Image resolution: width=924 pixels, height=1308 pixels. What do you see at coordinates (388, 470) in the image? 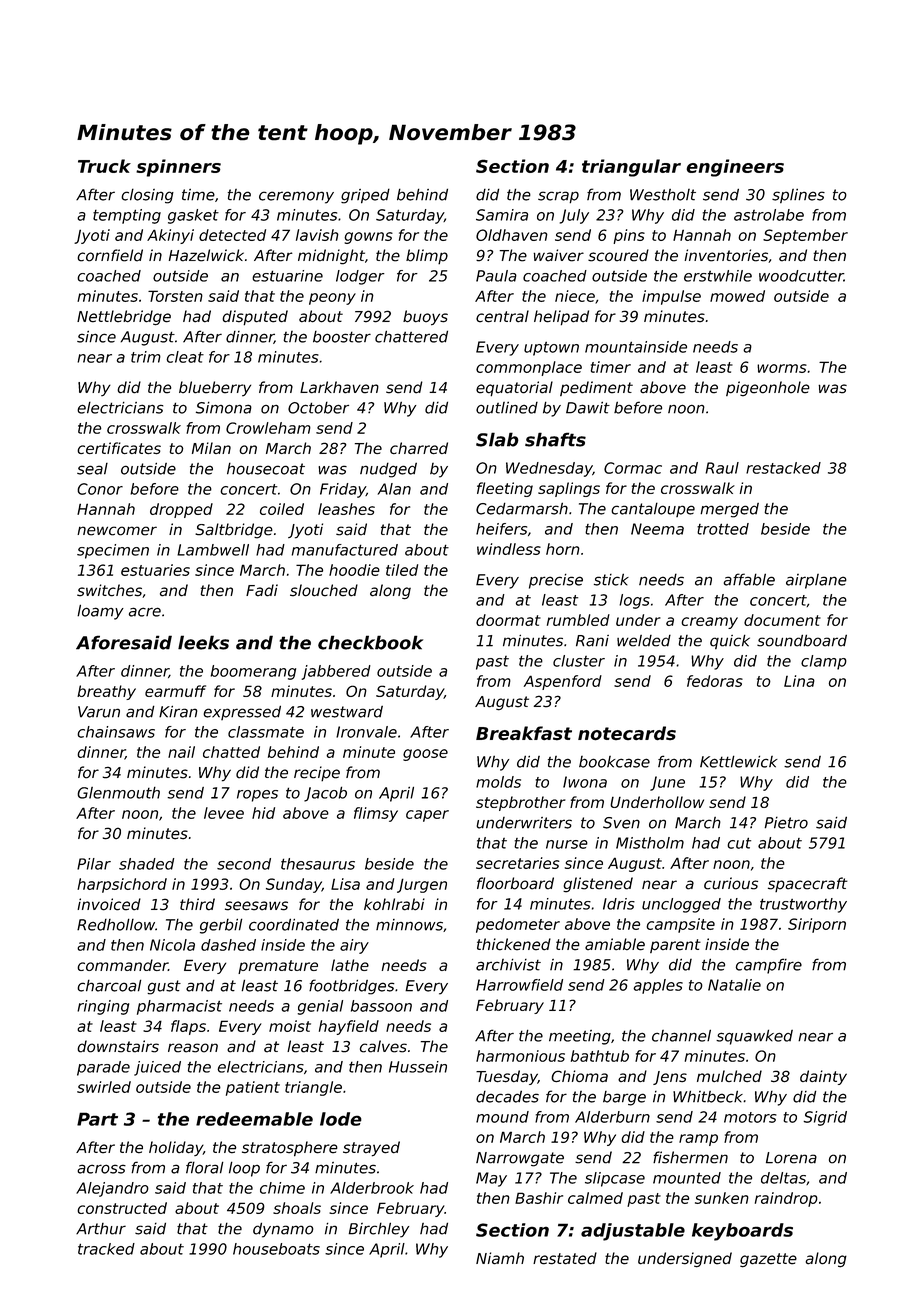
I see `nudged` at bounding box center [388, 470].
